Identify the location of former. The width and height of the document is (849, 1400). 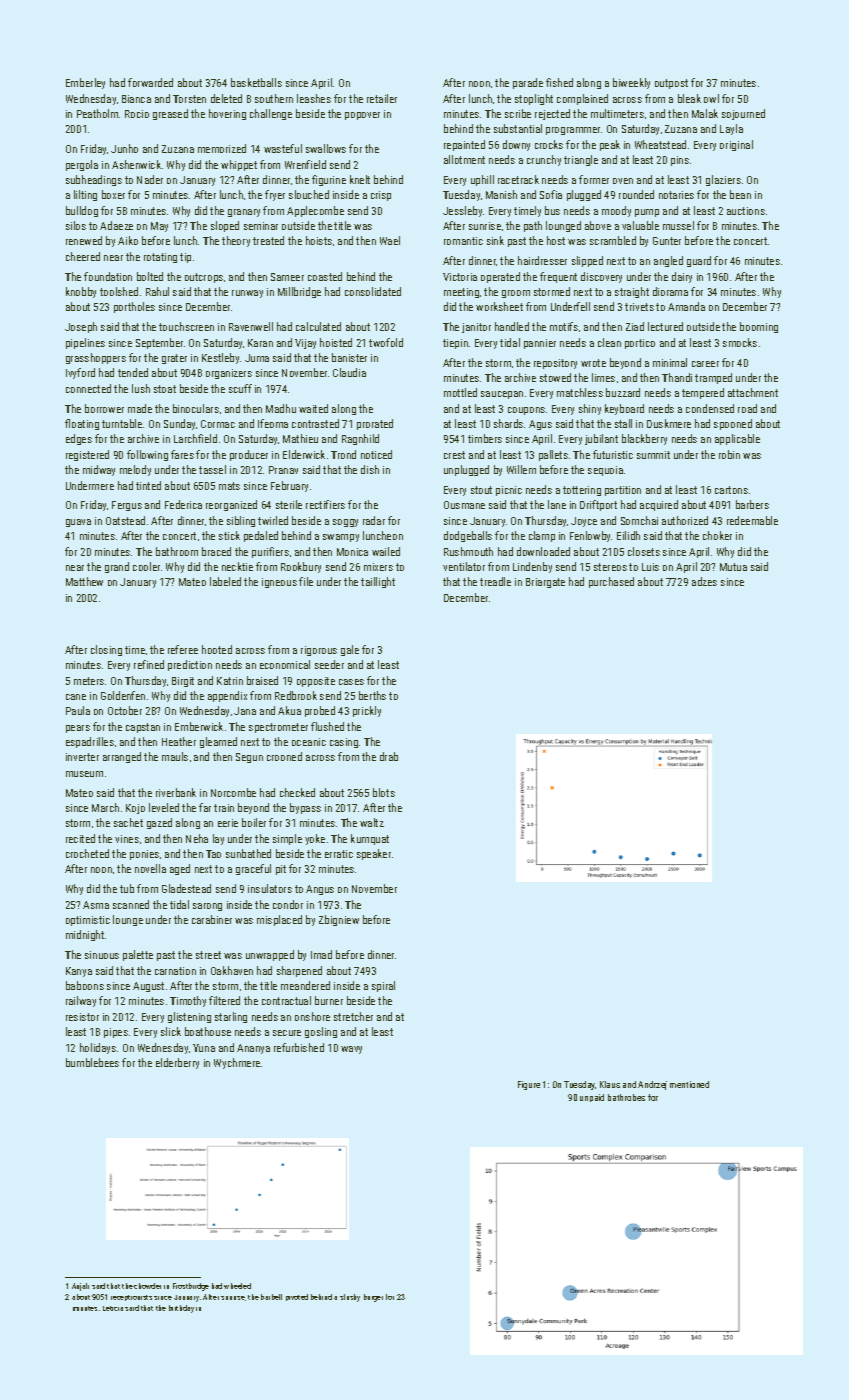
(594, 179).
